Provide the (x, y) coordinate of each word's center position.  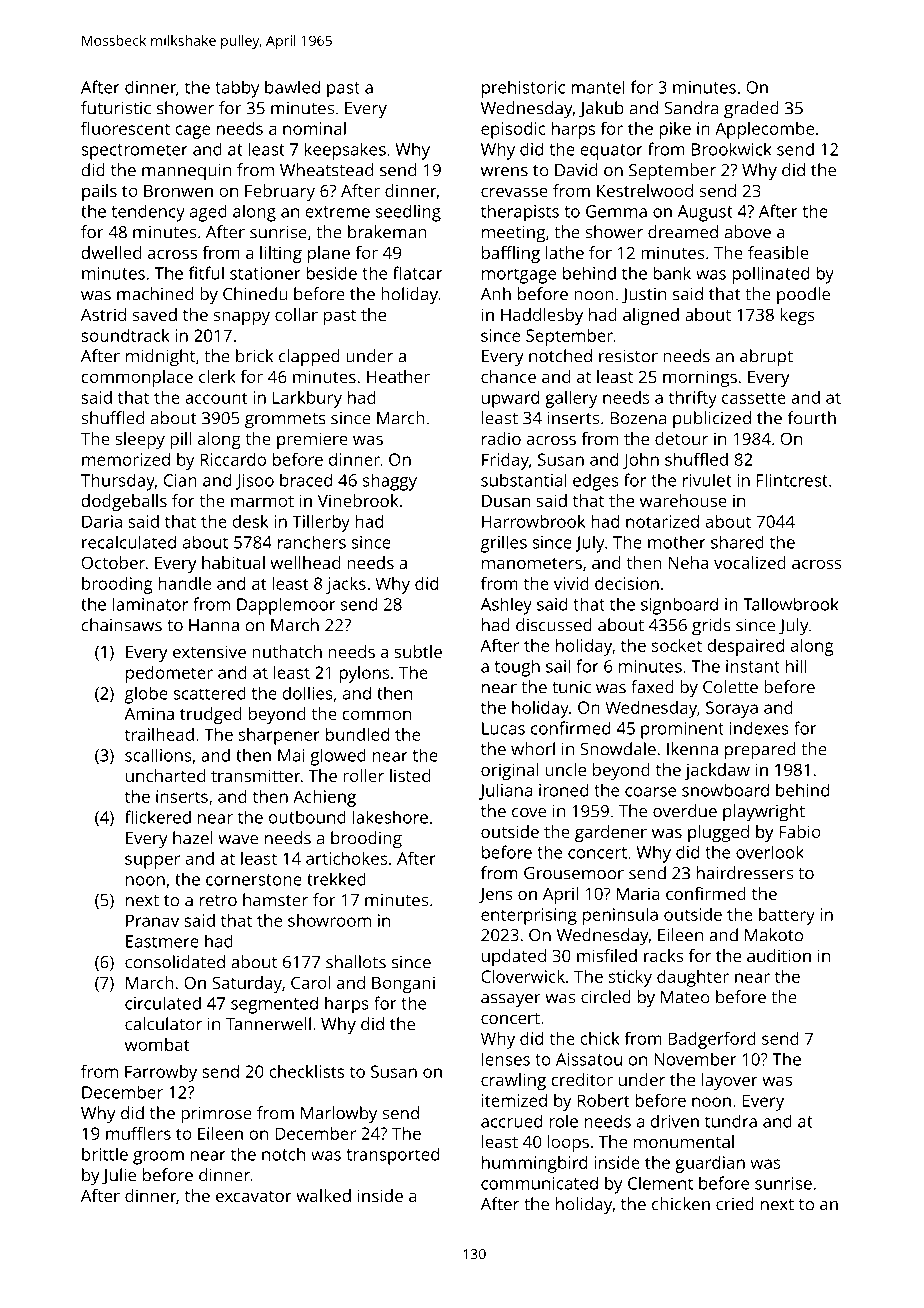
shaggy (390, 482)
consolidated (175, 962)
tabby (237, 89)
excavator (254, 1196)
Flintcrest (792, 480)
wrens (504, 172)
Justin (644, 296)
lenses (506, 1059)
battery (787, 916)
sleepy (140, 440)
